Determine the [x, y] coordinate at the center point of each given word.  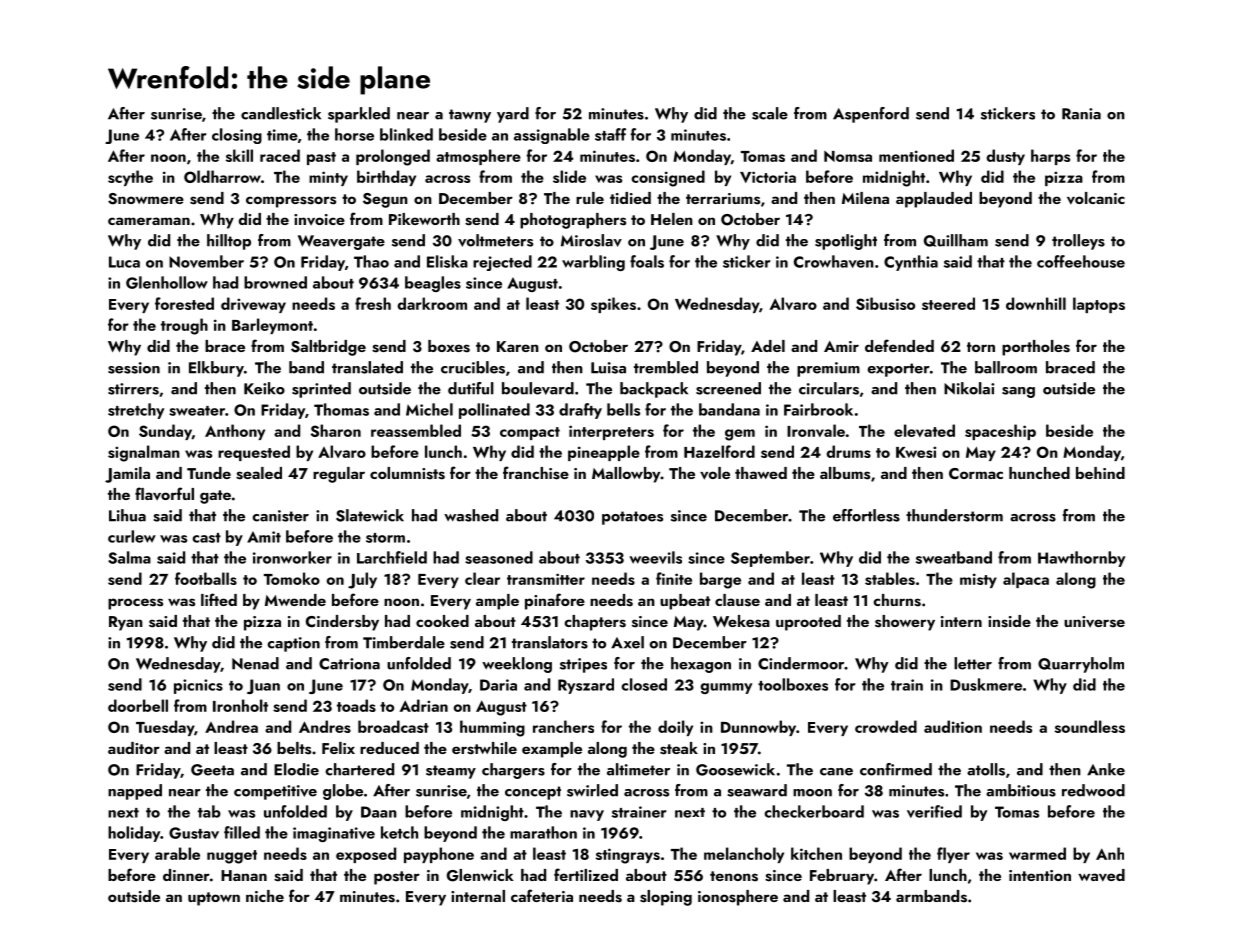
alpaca [1026, 580]
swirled [592, 790]
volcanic [1096, 198]
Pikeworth [424, 219]
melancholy [744, 855]
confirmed [896, 769]
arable [177, 853]
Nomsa [848, 156]
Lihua [127, 515]
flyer [953, 855]
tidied [630, 198]
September [770, 559]
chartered [359, 769]
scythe [130, 178]
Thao [371, 261]
